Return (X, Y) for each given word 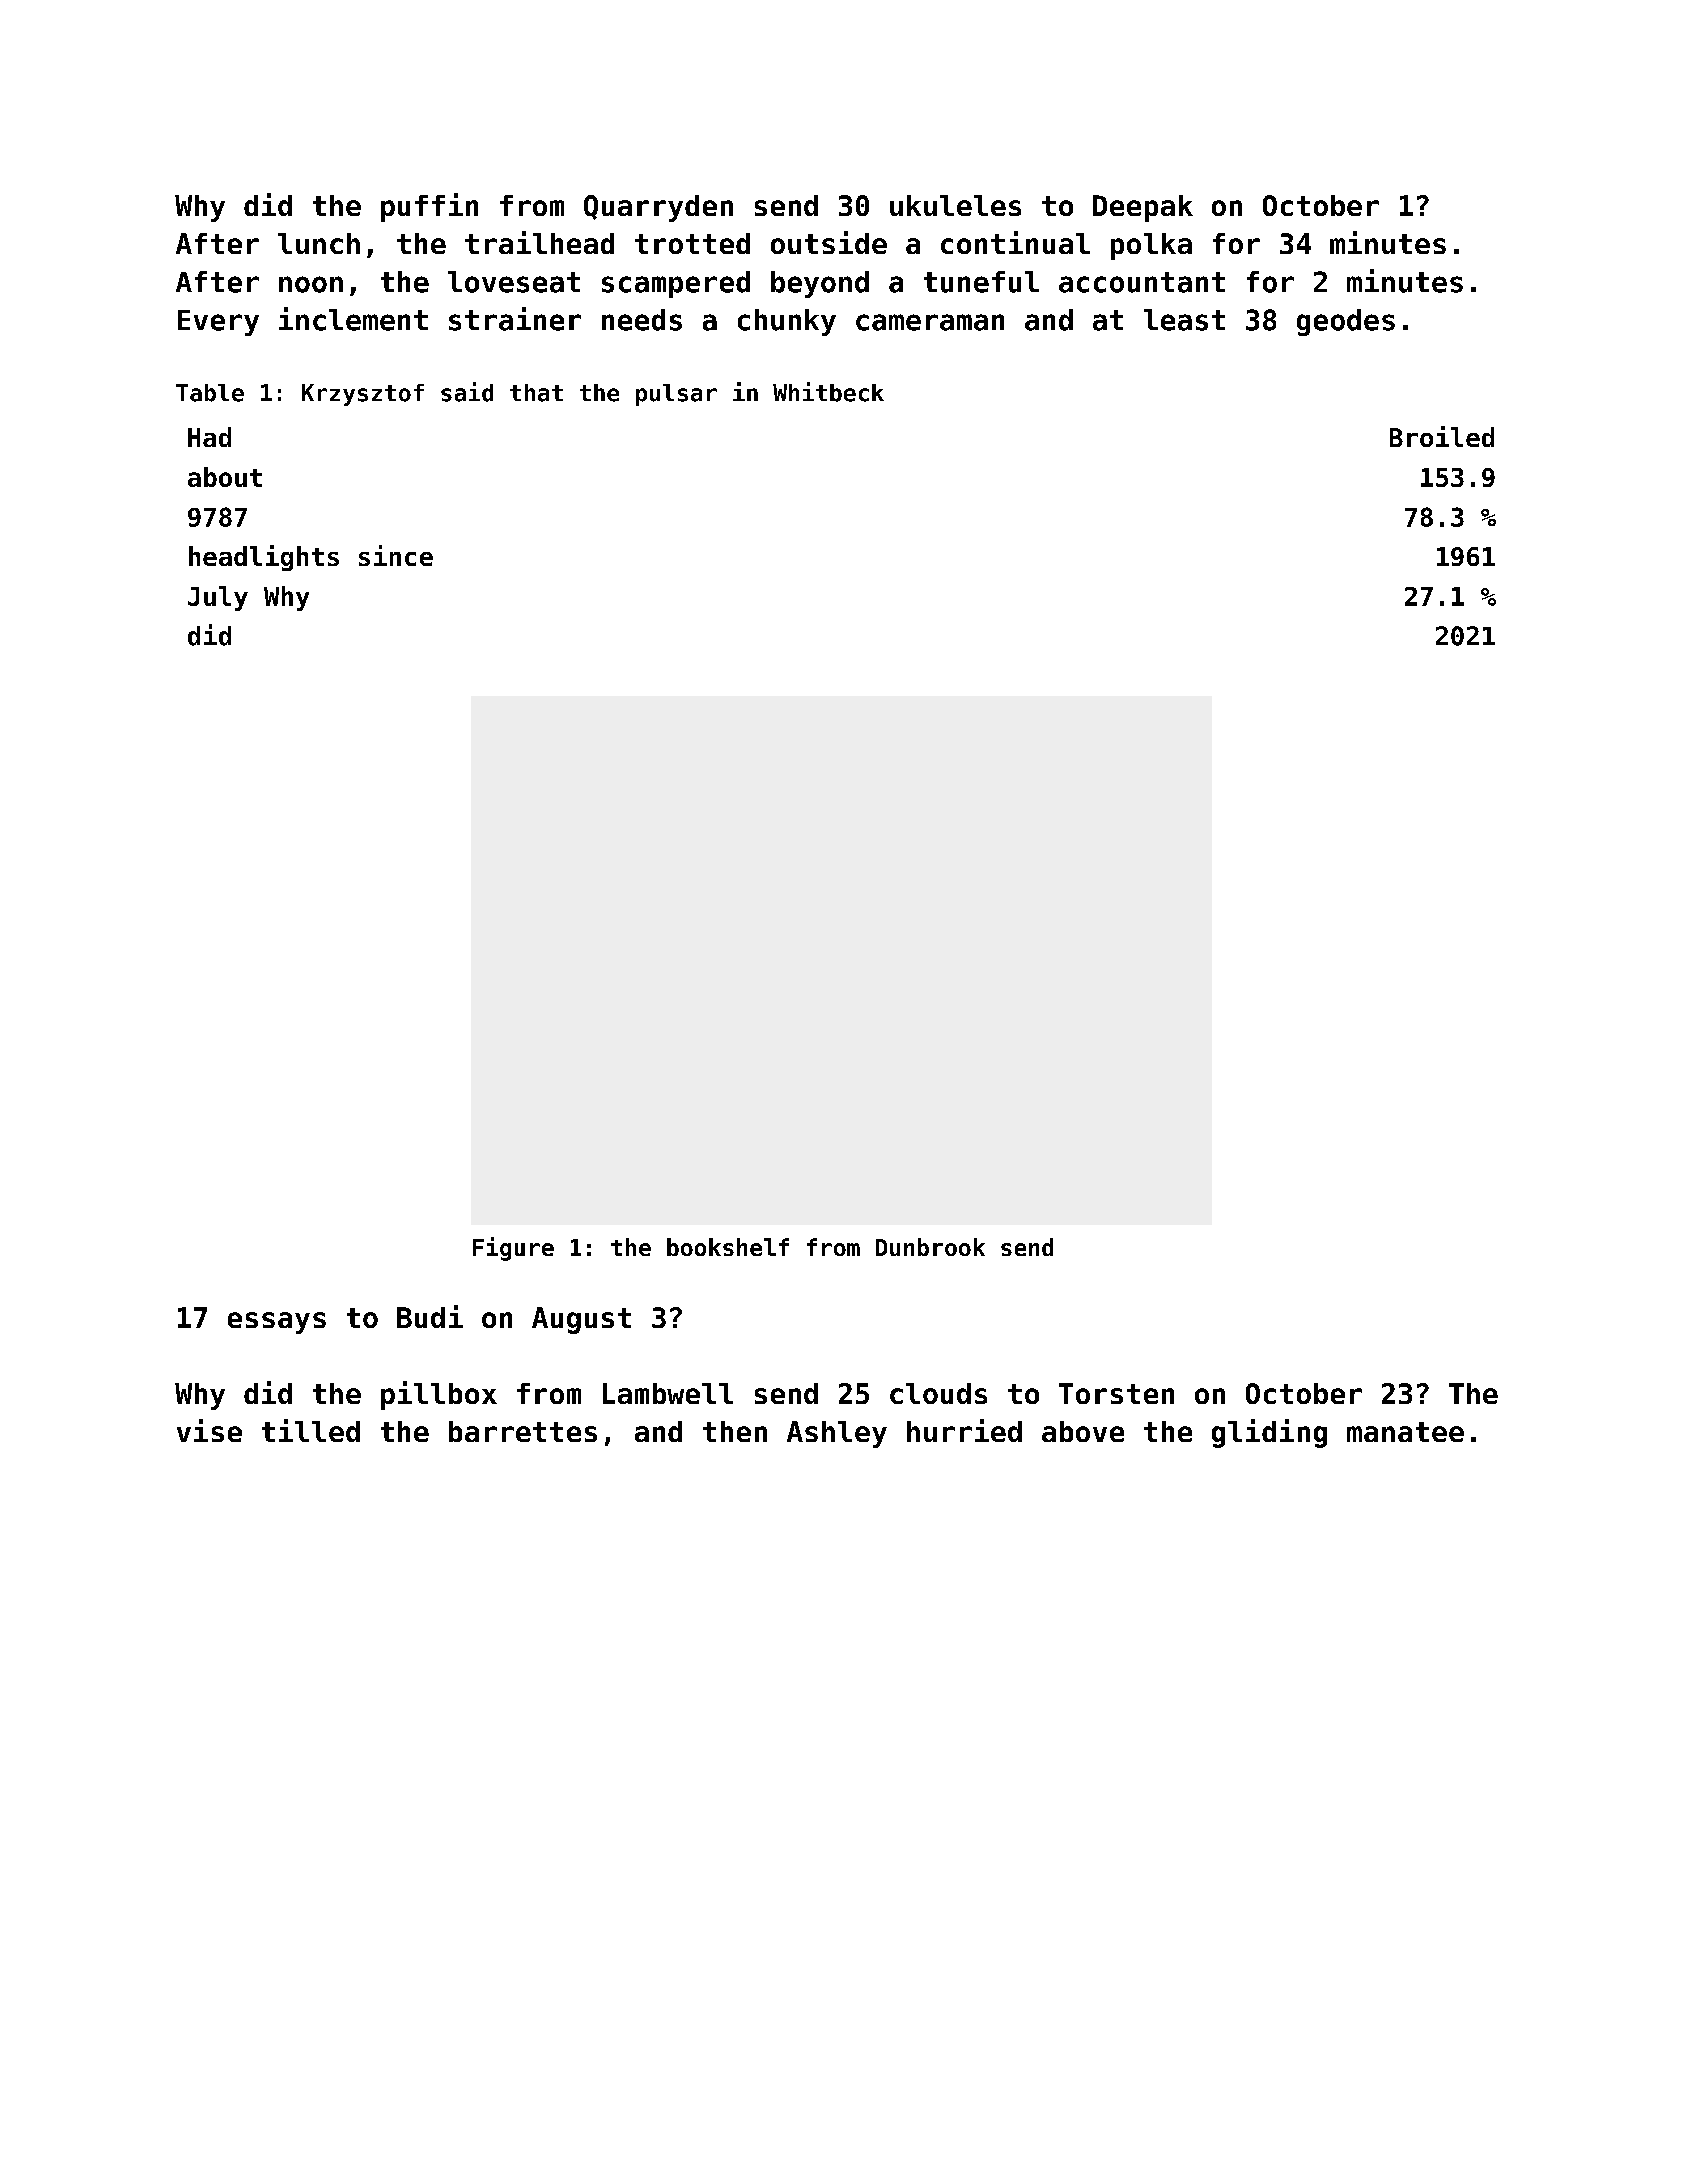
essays (277, 1323)
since (396, 555)
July (218, 598)
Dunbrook (930, 1247)
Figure (513, 1249)
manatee (1405, 1432)
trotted (692, 243)
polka (1151, 246)
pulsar (676, 395)
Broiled (1442, 436)
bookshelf (728, 1247)
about (225, 477)
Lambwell (668, 1393)
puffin (429, 207)
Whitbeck (828, 392)
